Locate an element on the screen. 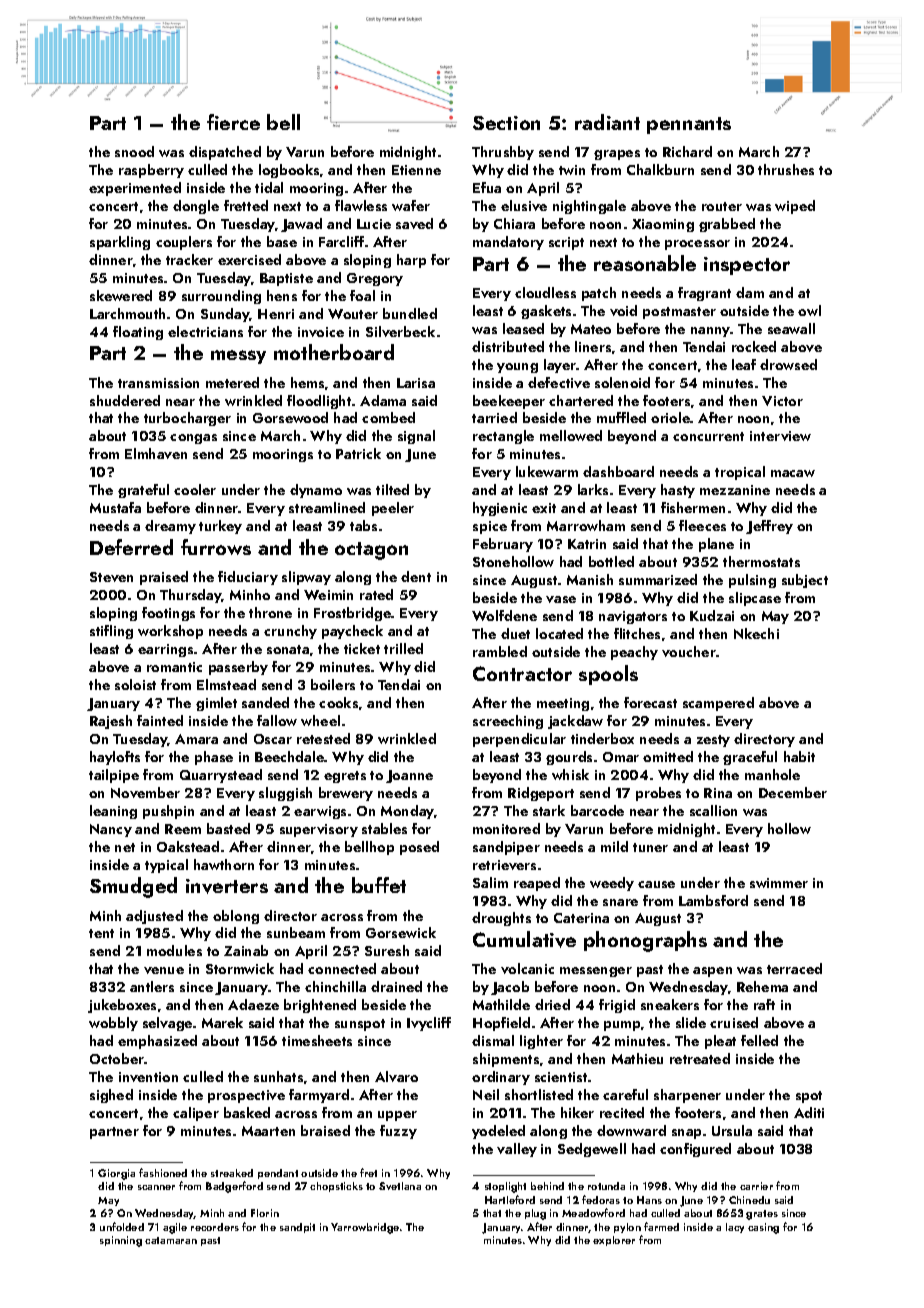 Image resolution: width=924 pixels, height=1308 pixels. bottled is located at coordinates (611, 561).
